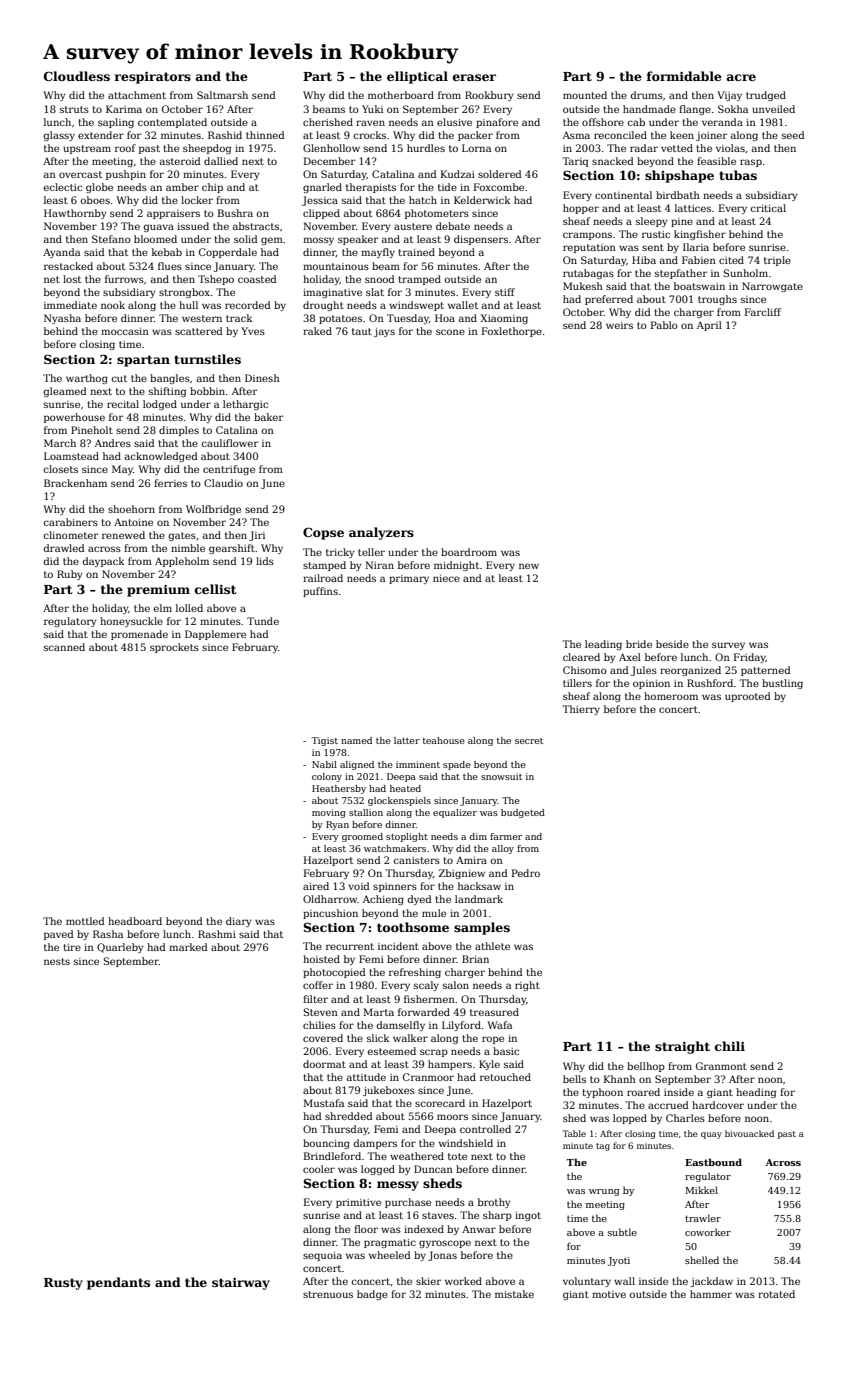  What do you see at coordinates (512, 332) in the screenshot?
I see `Foxlethorpe` at bounding box center [512, 332].
